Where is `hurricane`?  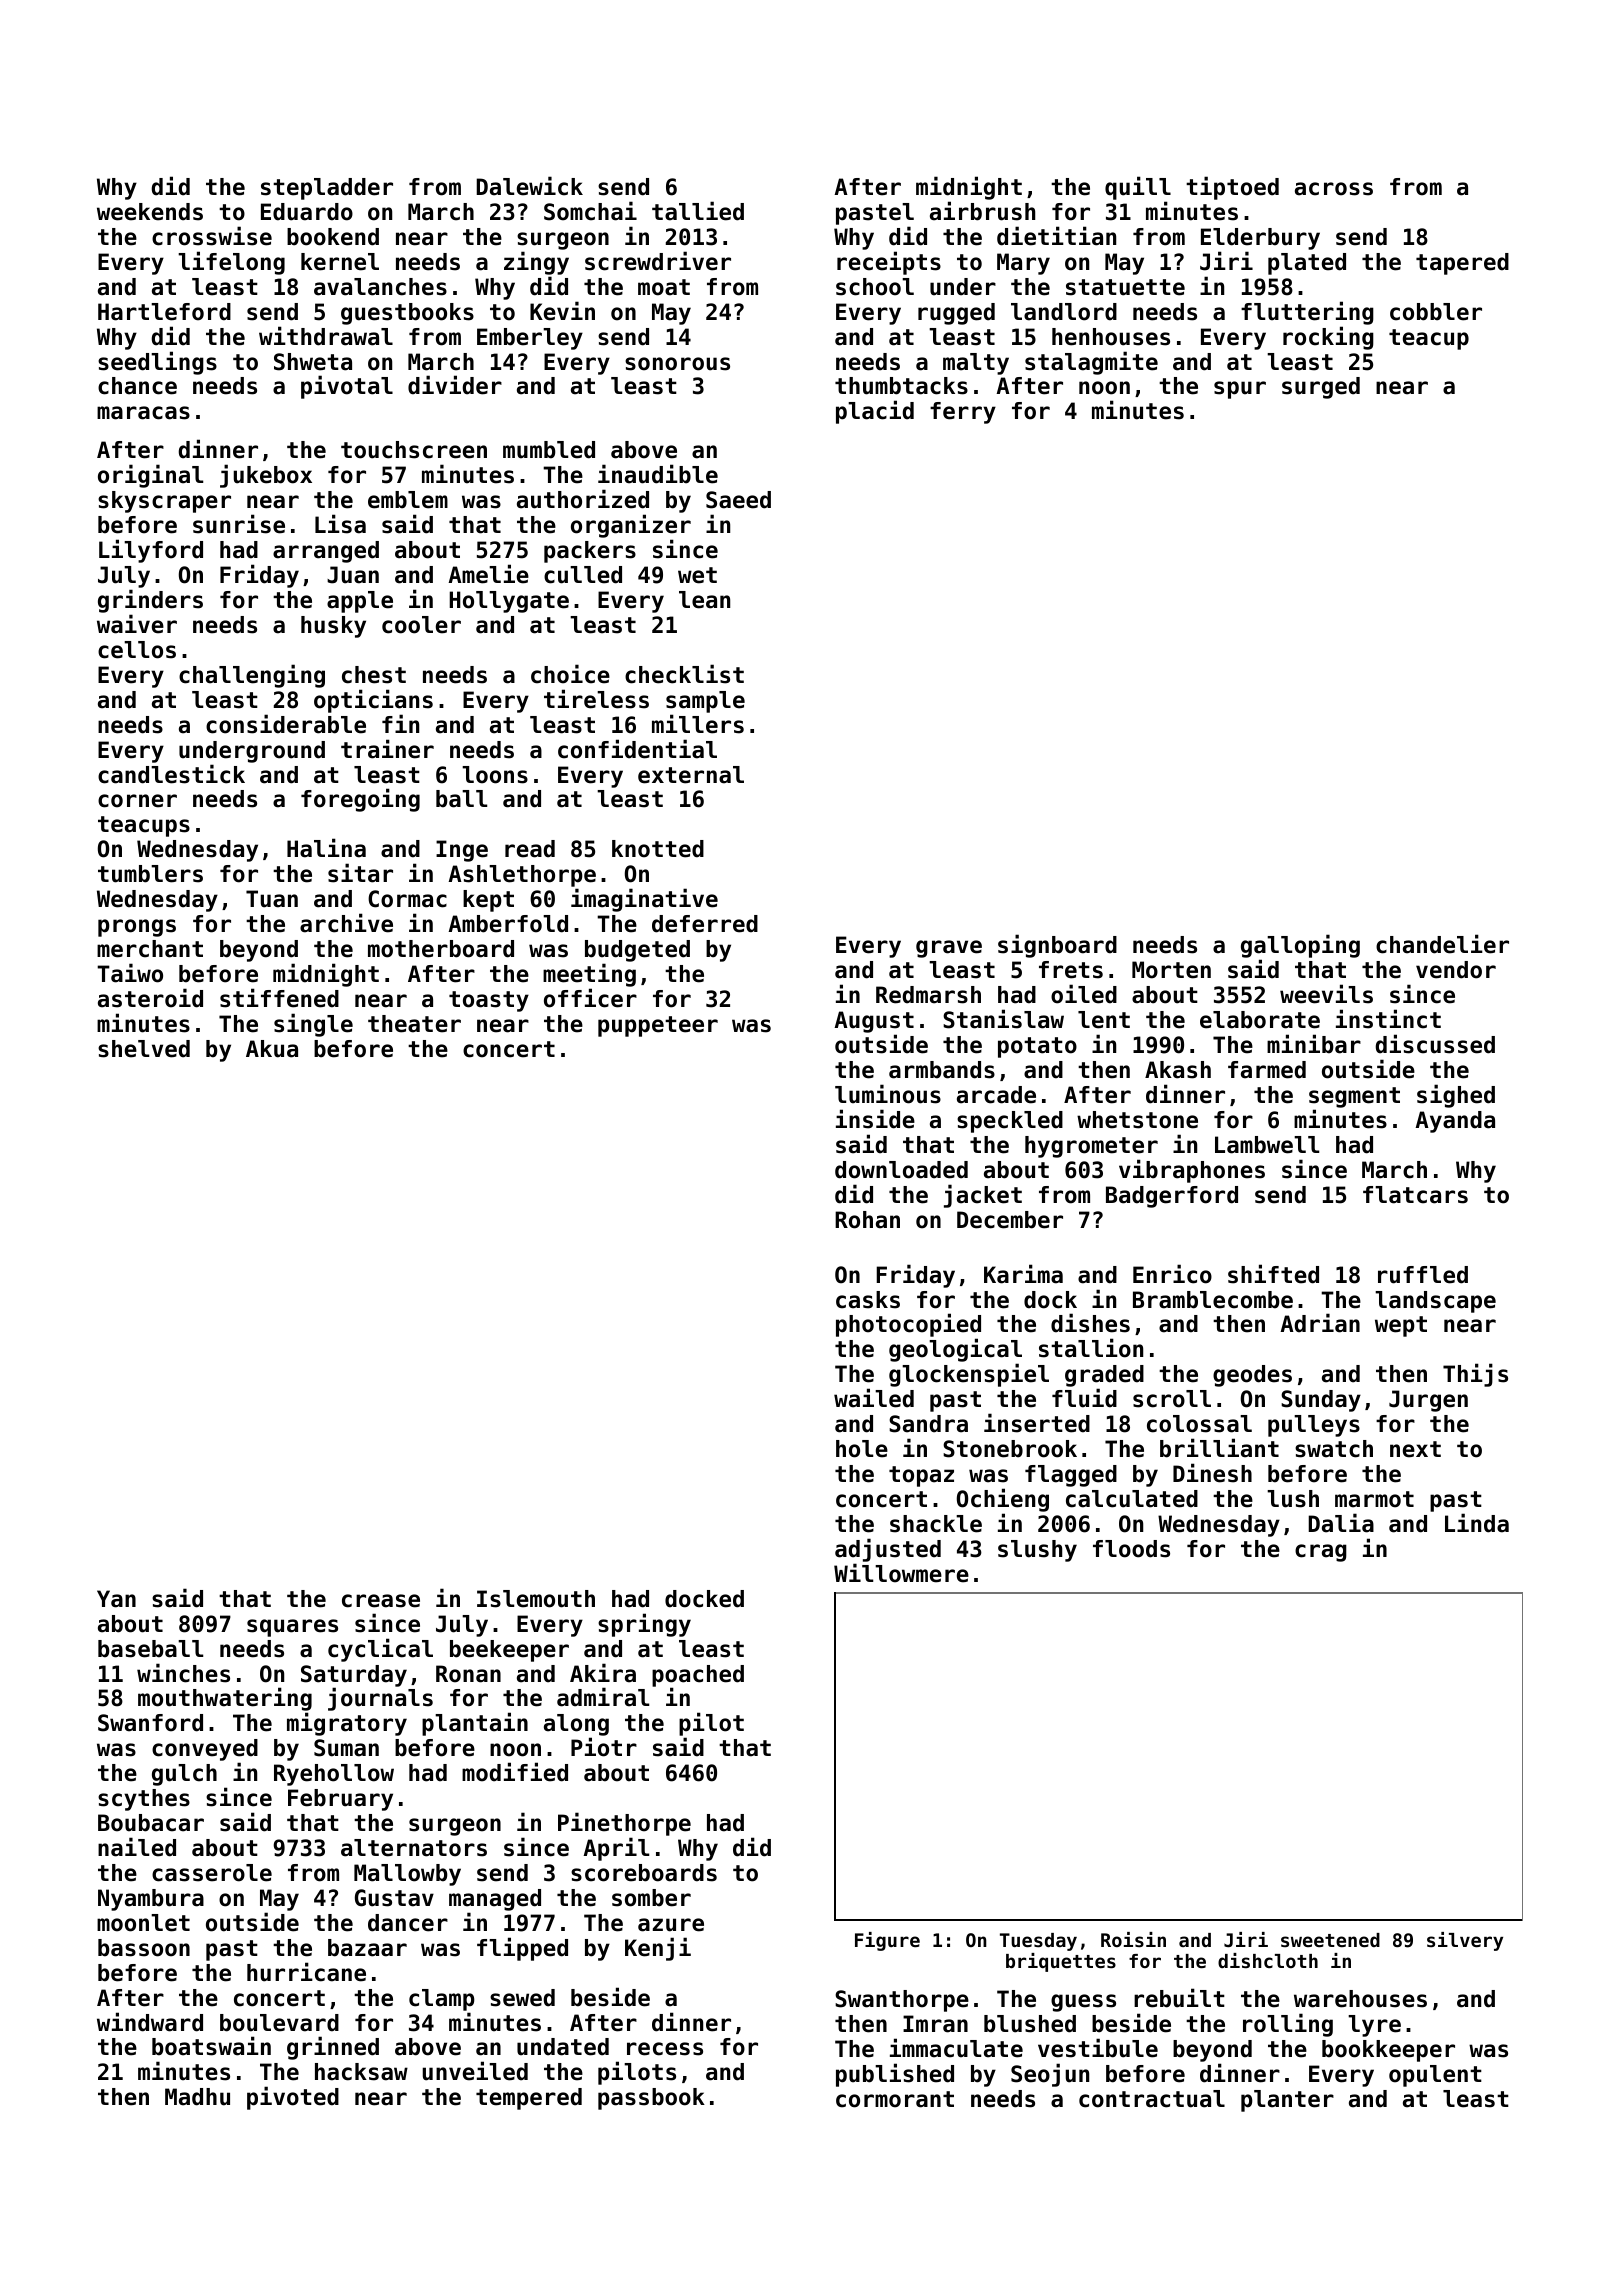 hurricane is located at coordinates (306, 1972).
